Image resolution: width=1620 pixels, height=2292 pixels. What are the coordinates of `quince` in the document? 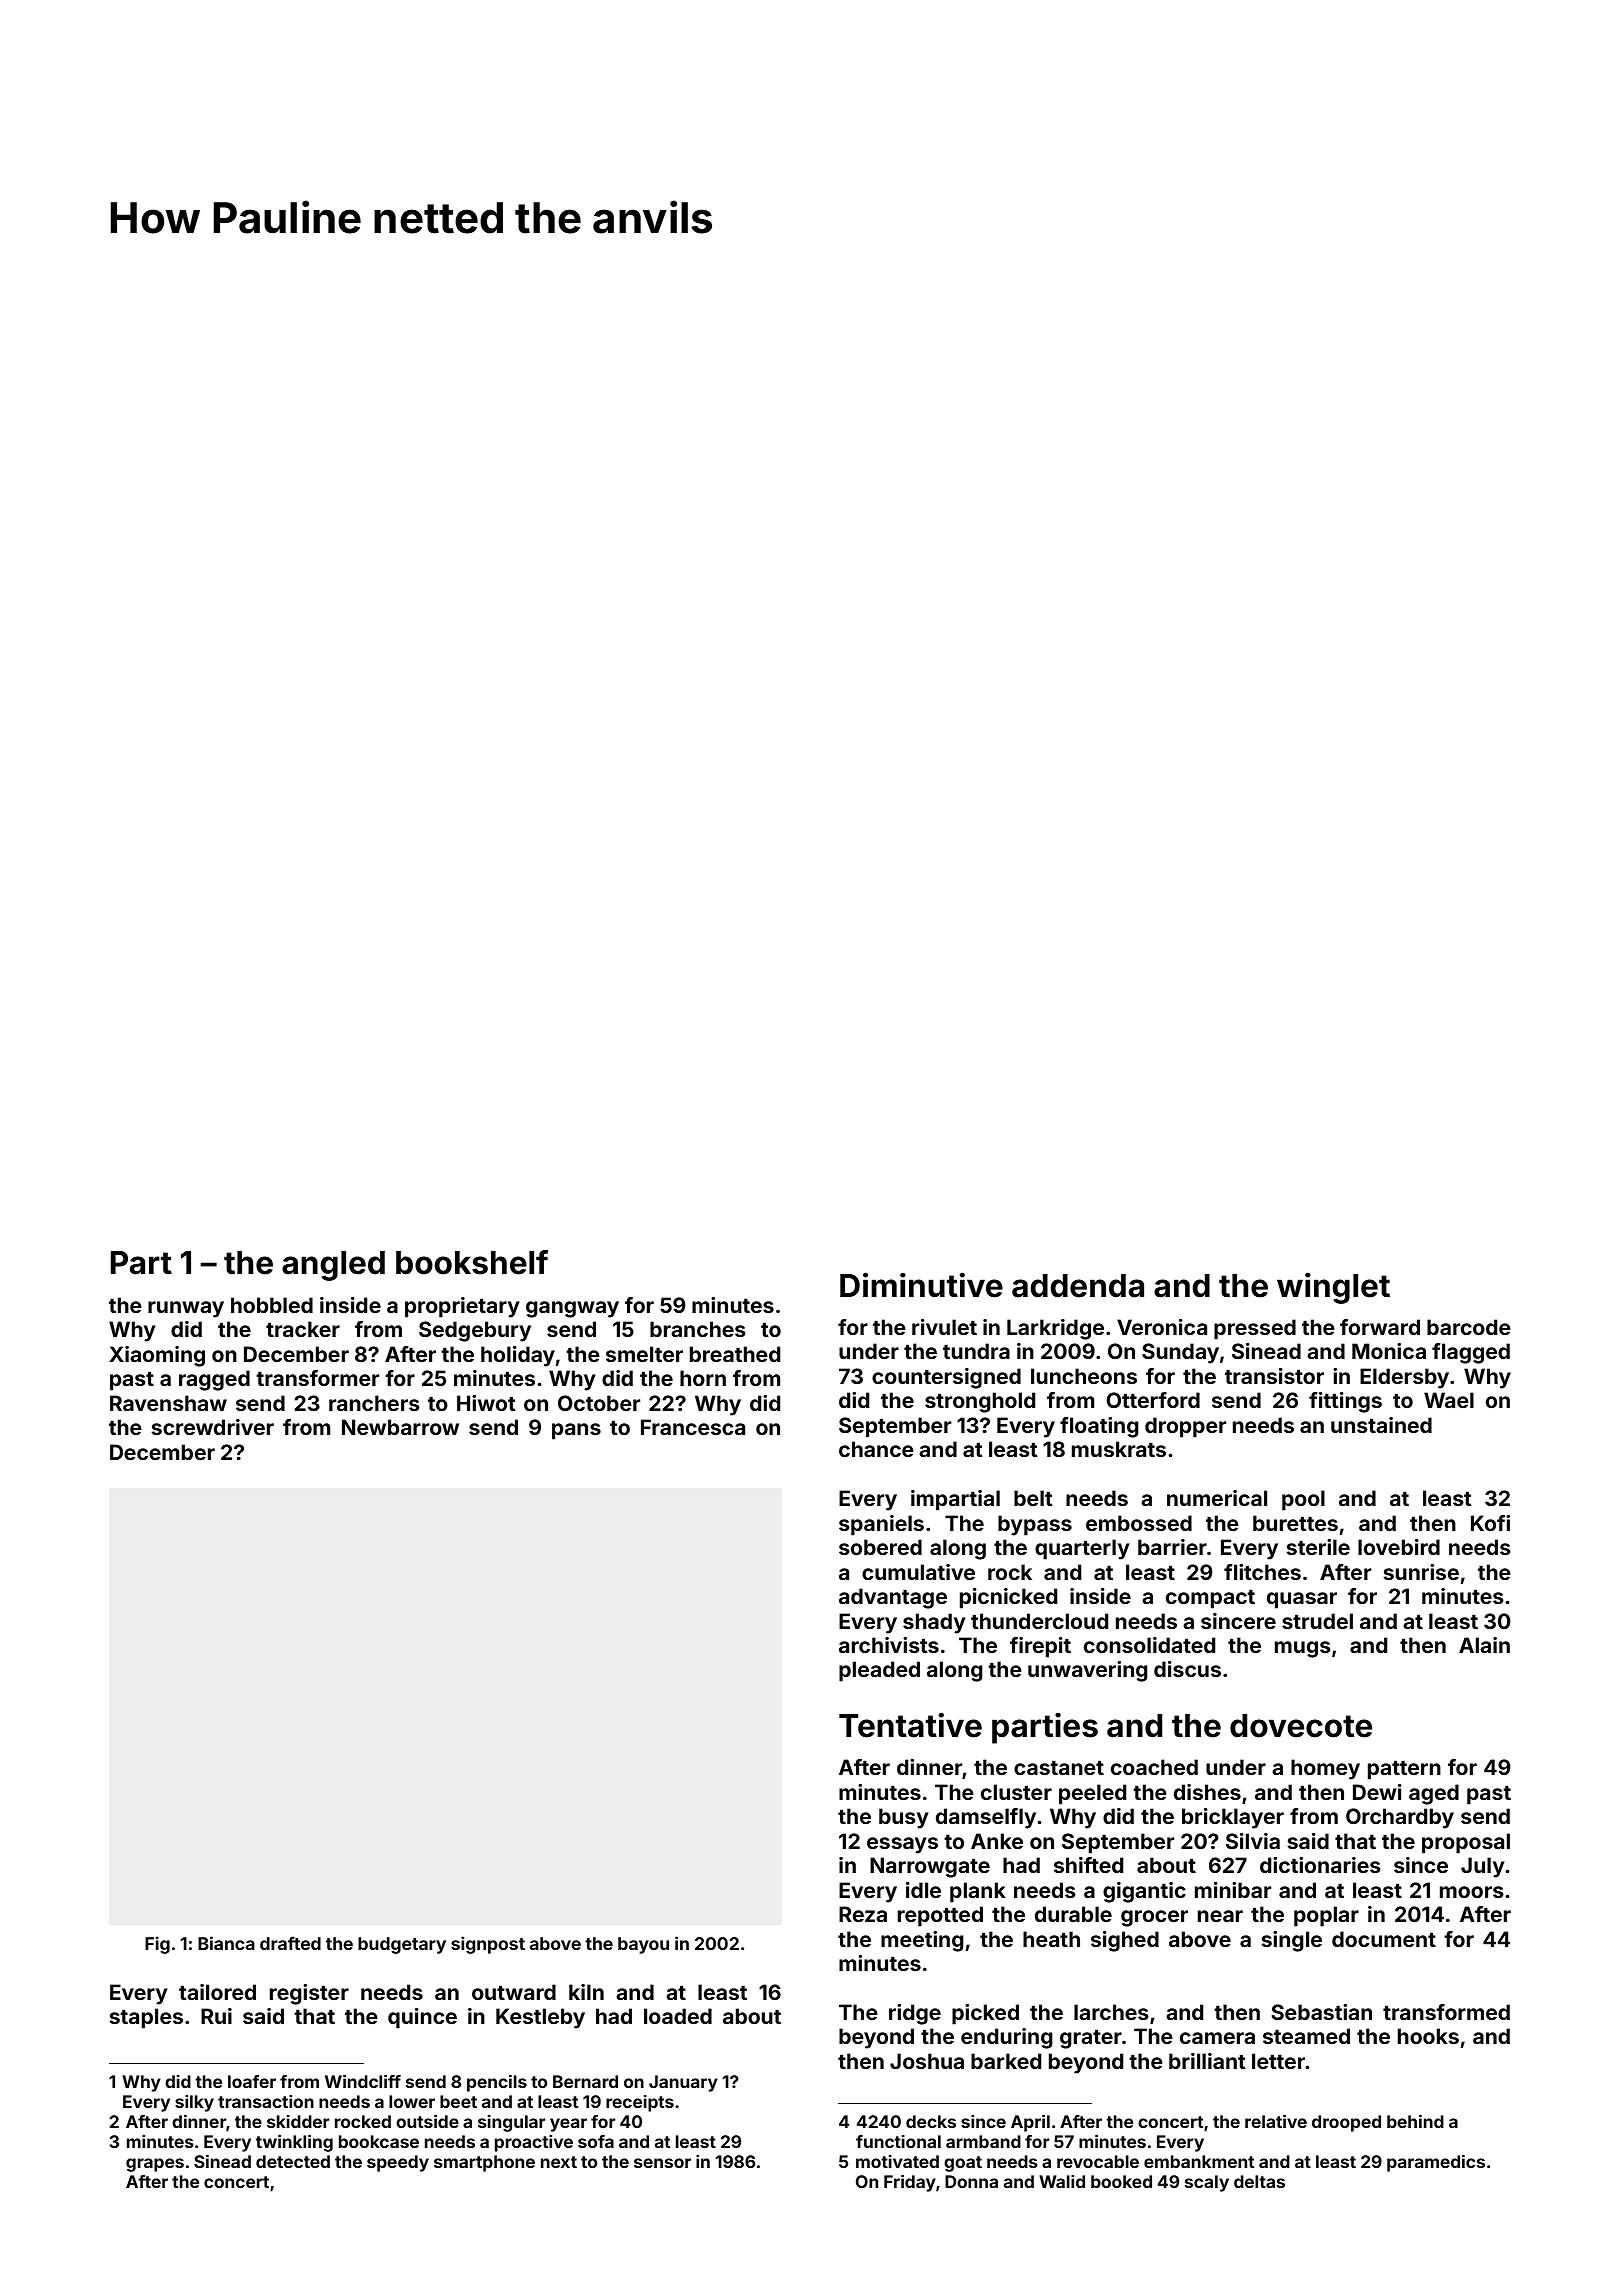 It's located at (422, 2018).
